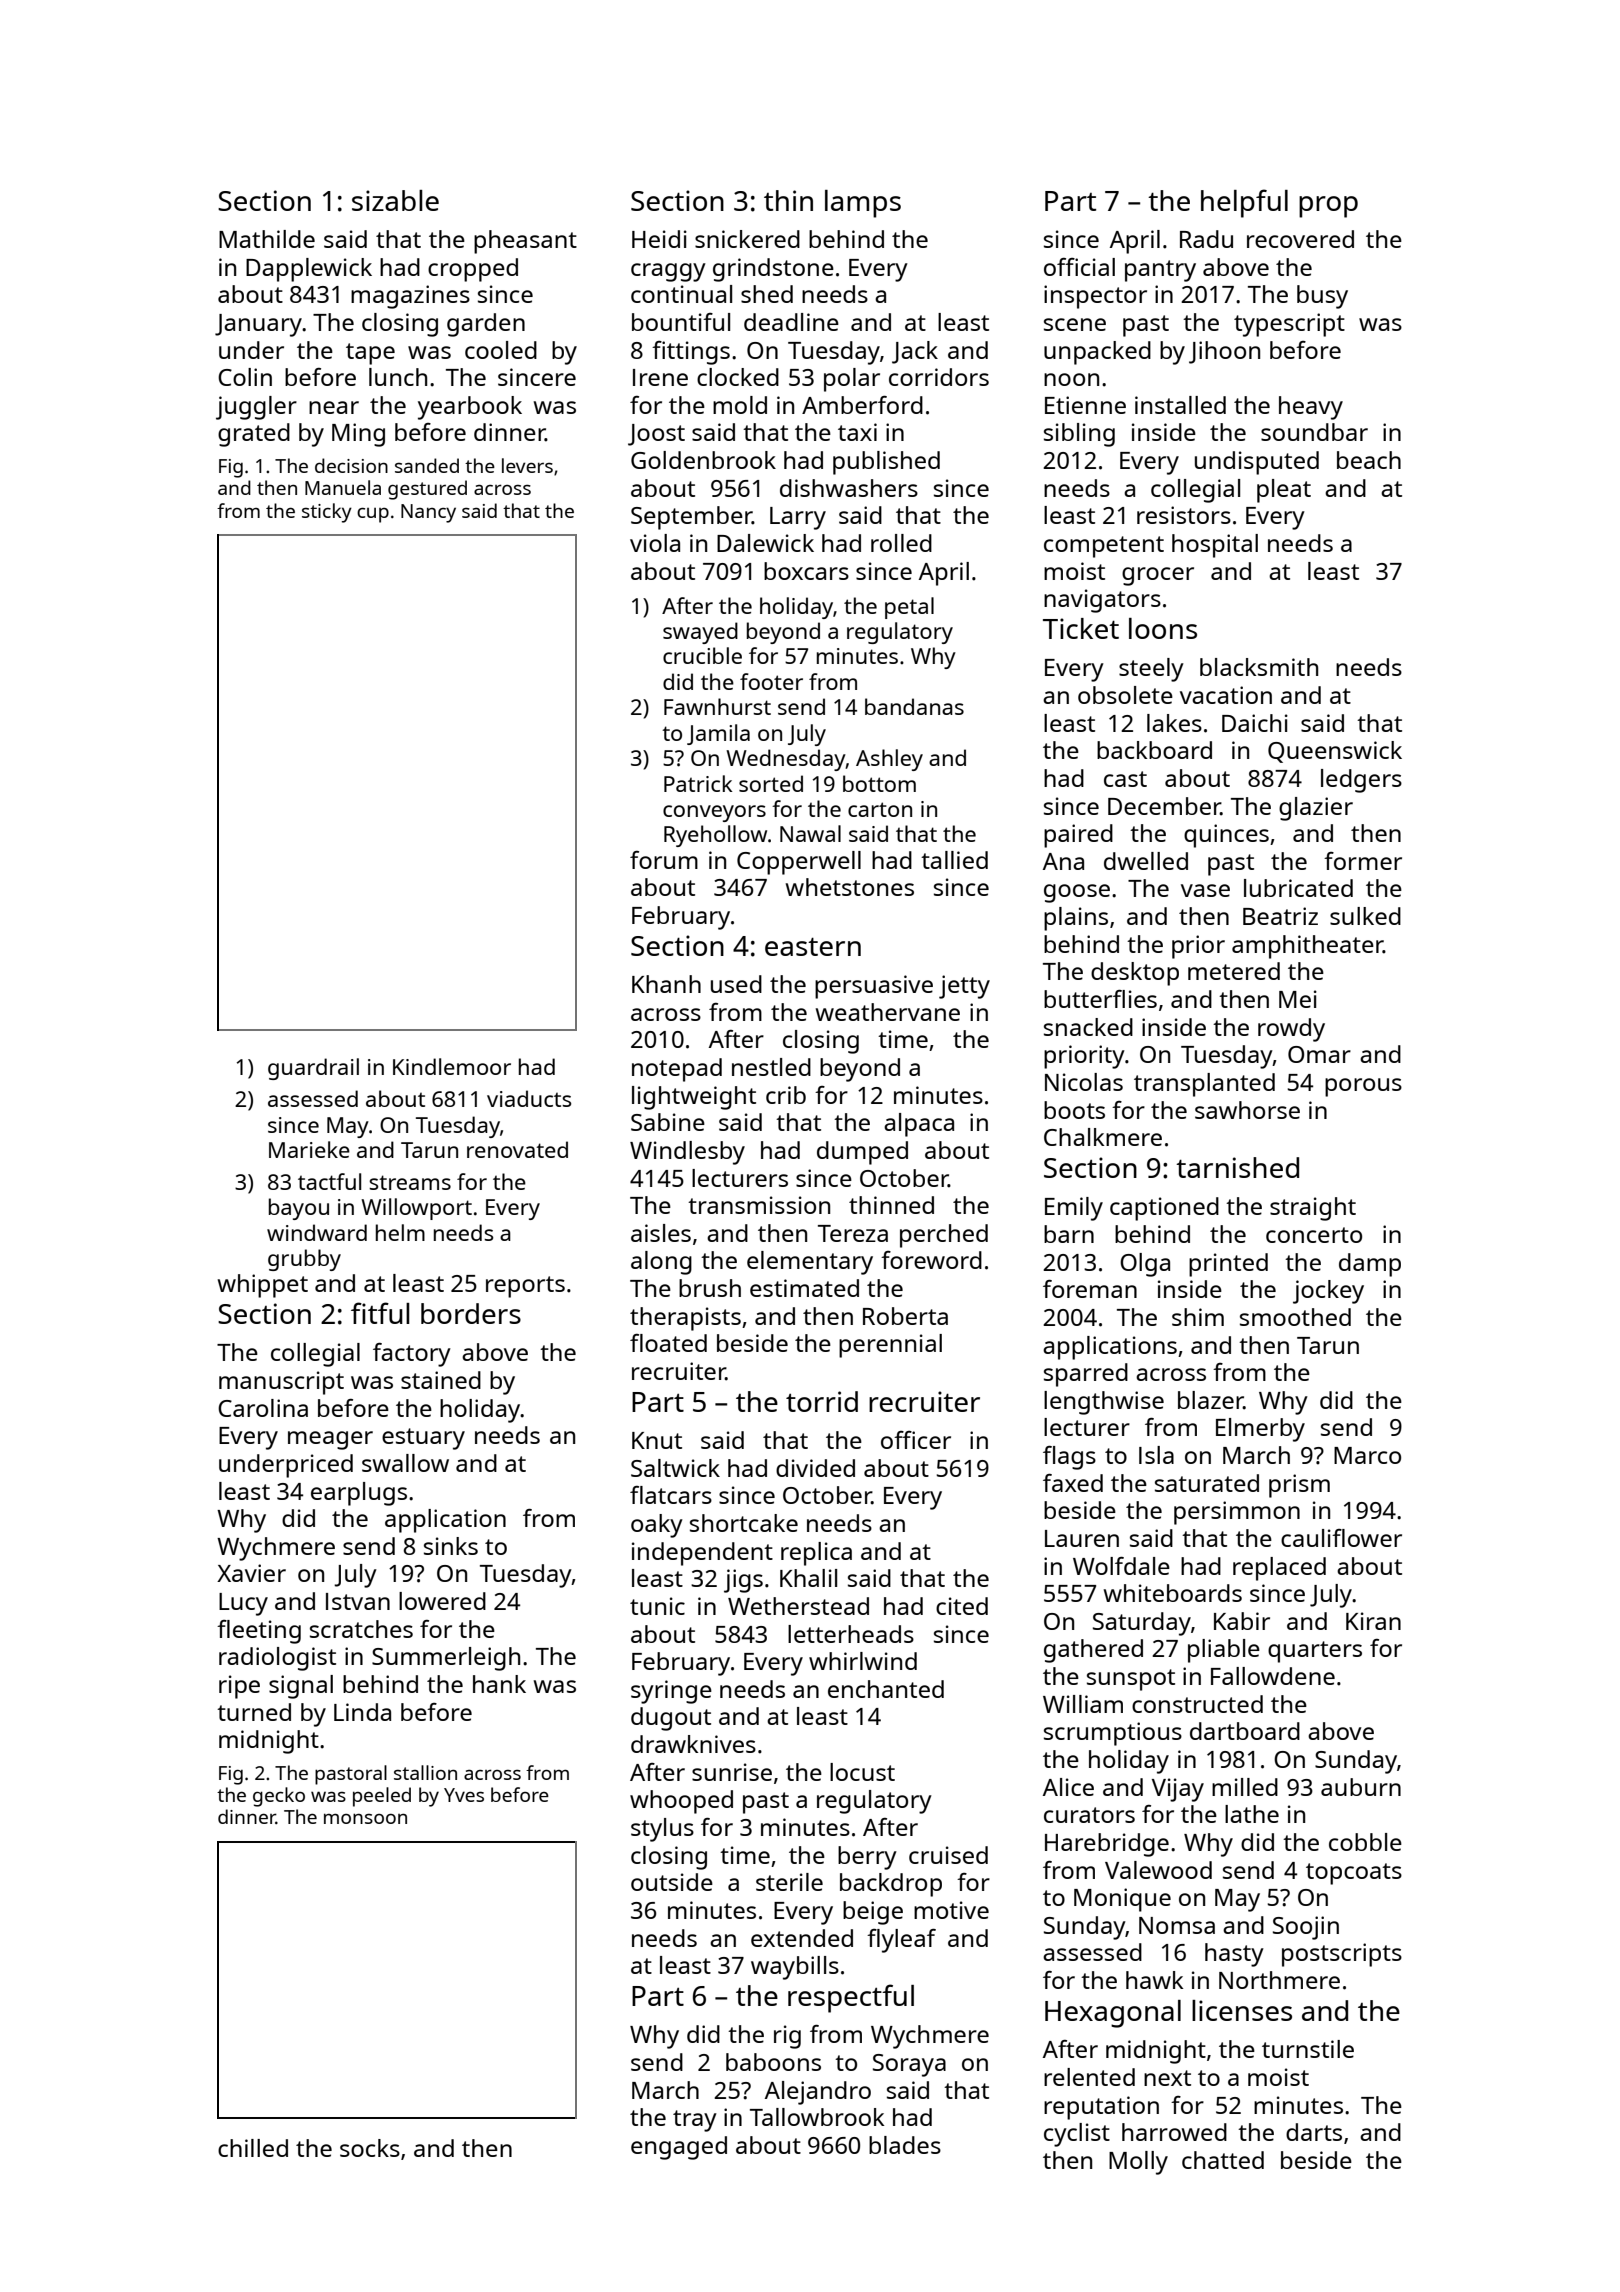 The height and width of the screenshot is (2292, 1620). I want to click on borders, so click(471, 1313).
